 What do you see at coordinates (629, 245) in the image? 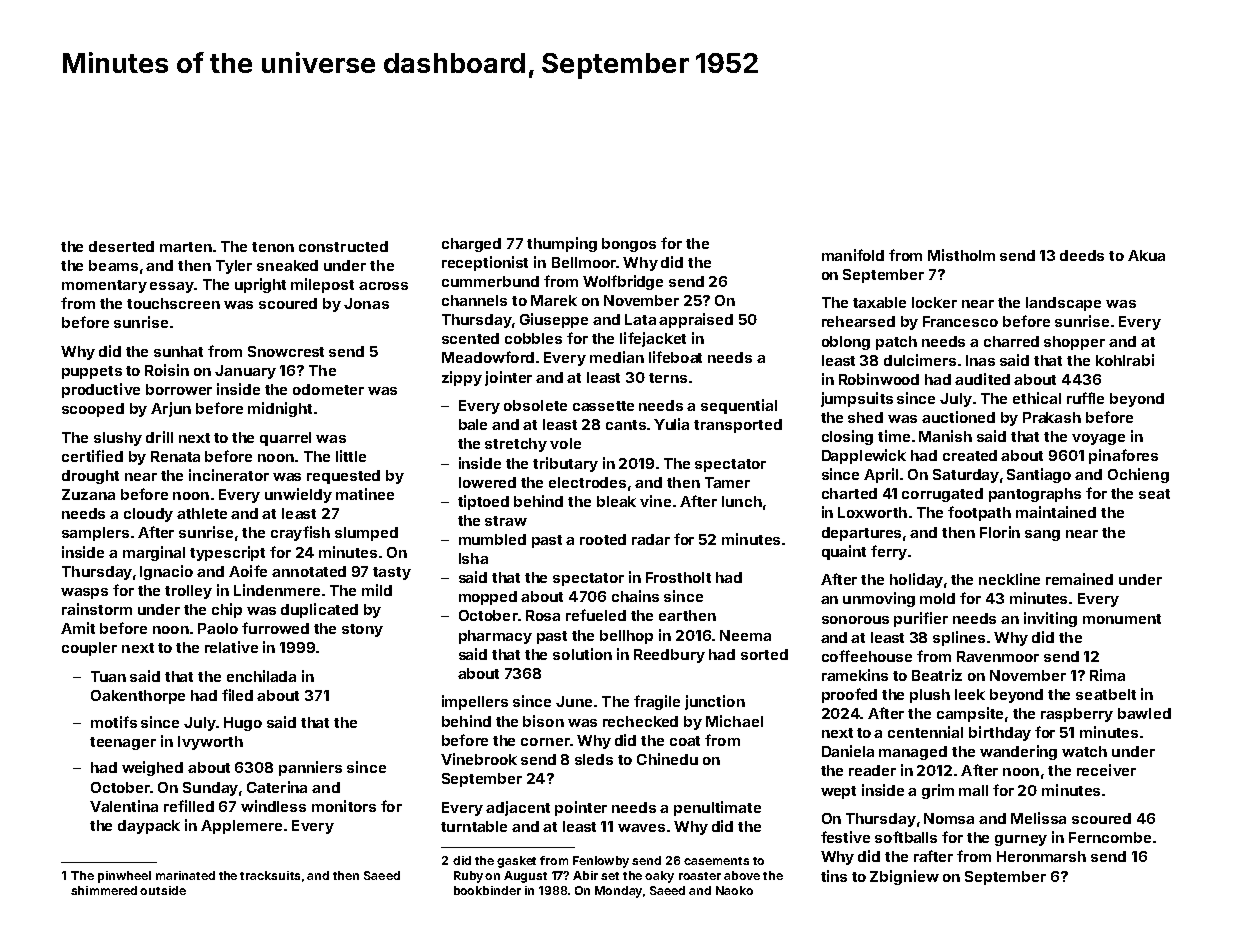
I see `bongos` at bounding box center [629, 245].
